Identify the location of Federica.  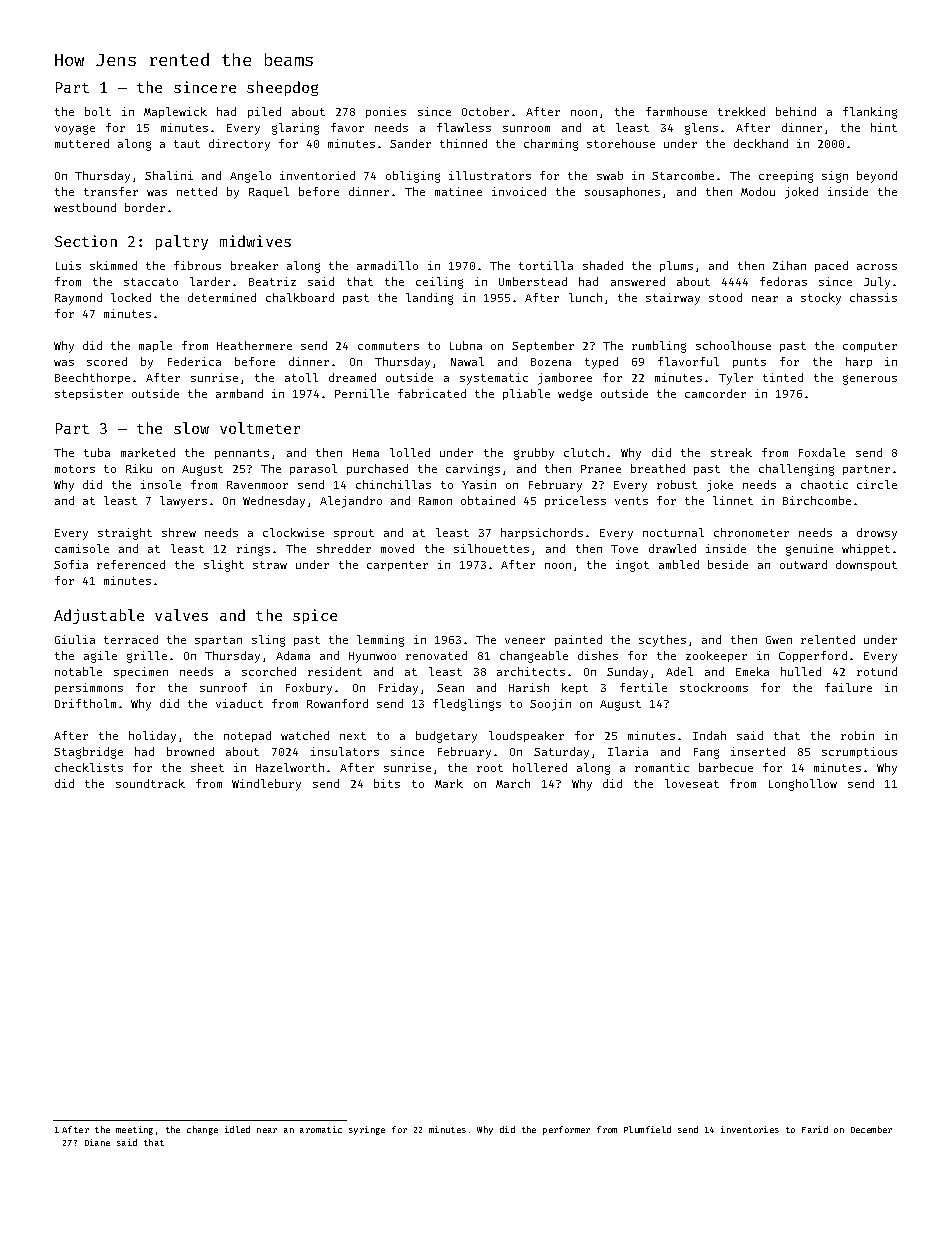
(194, 361).
